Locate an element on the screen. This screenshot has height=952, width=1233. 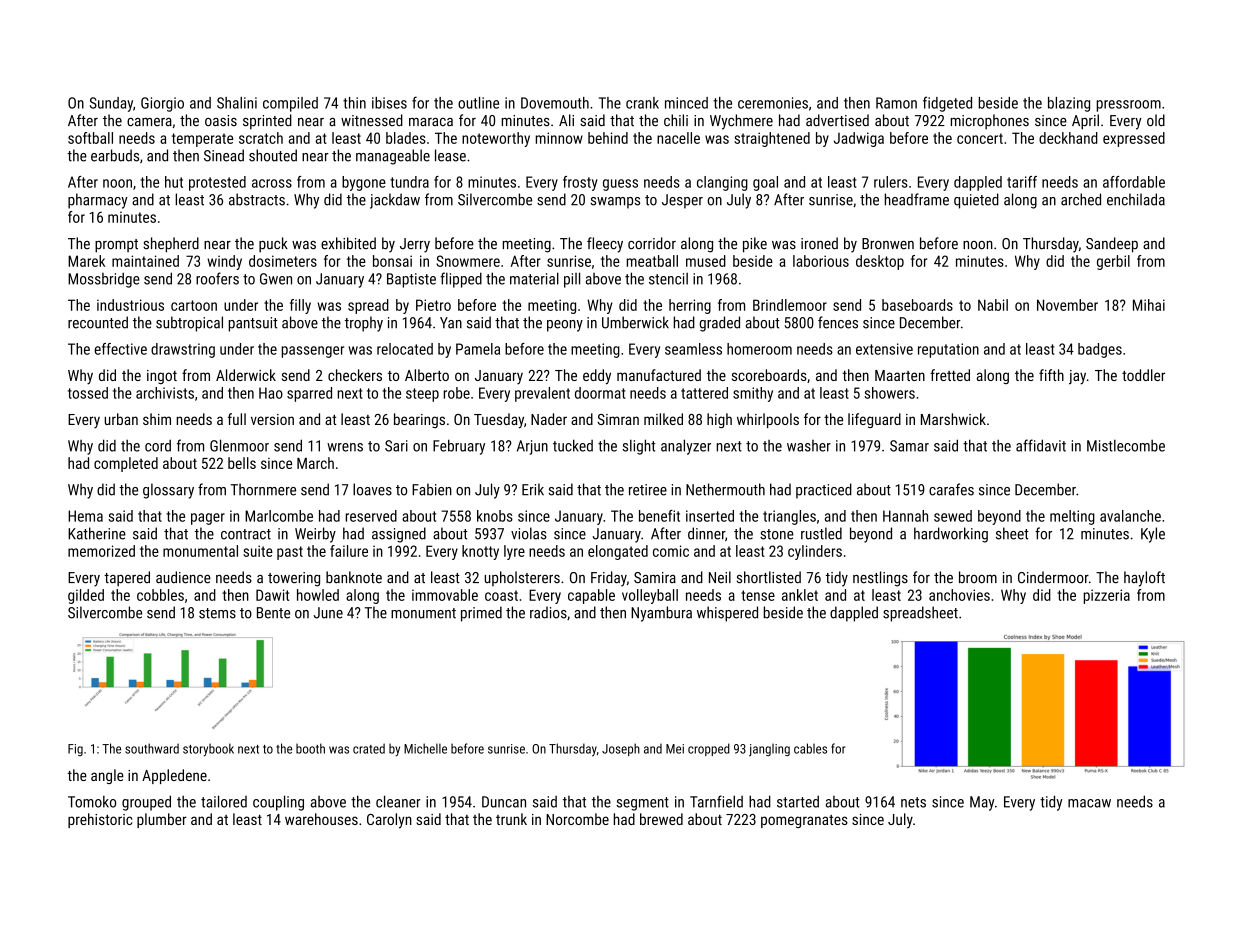
brewed is located at coordinates (661, 819).
